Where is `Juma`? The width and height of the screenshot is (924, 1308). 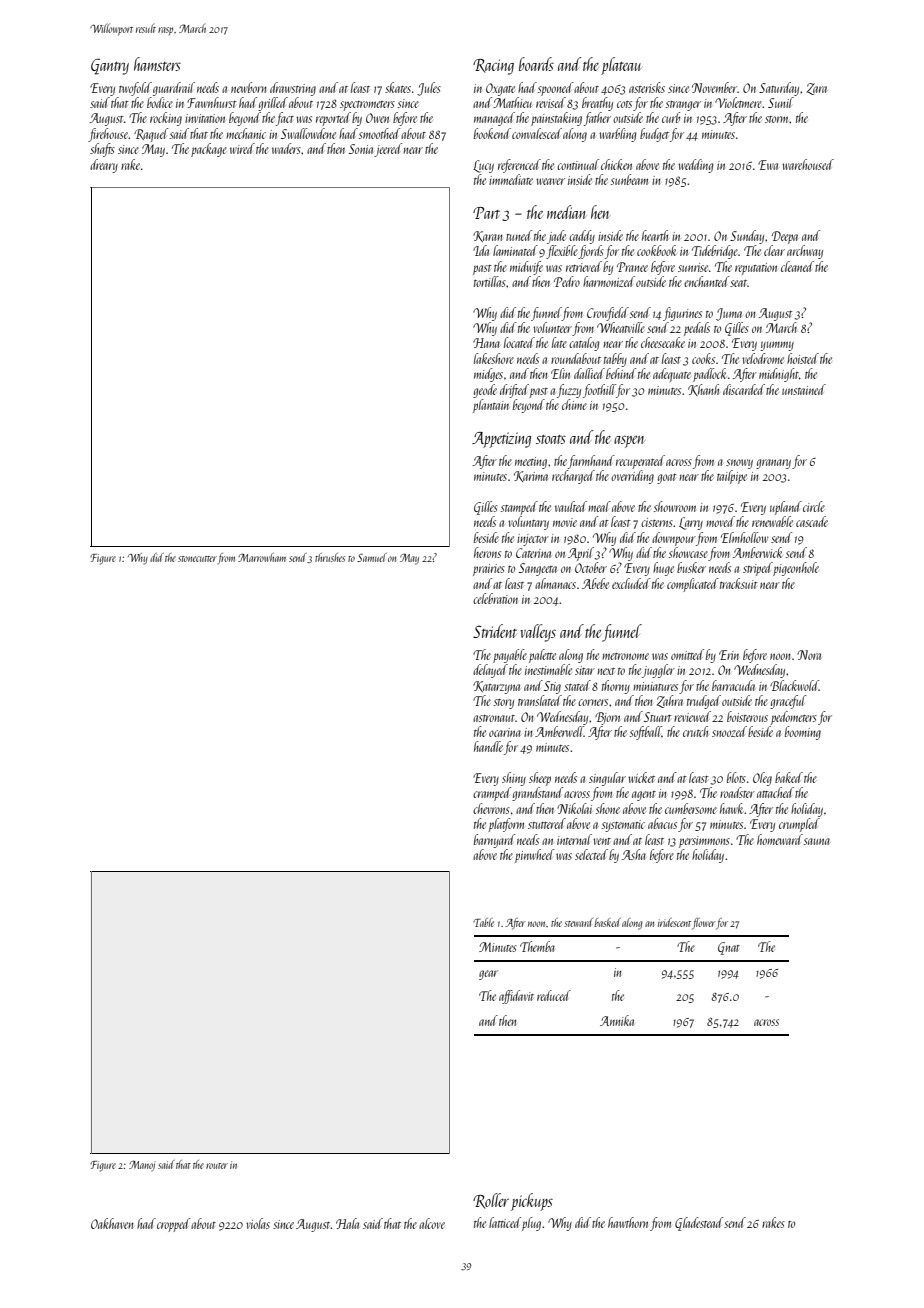
Juma is located at coordinates (729, 314).
